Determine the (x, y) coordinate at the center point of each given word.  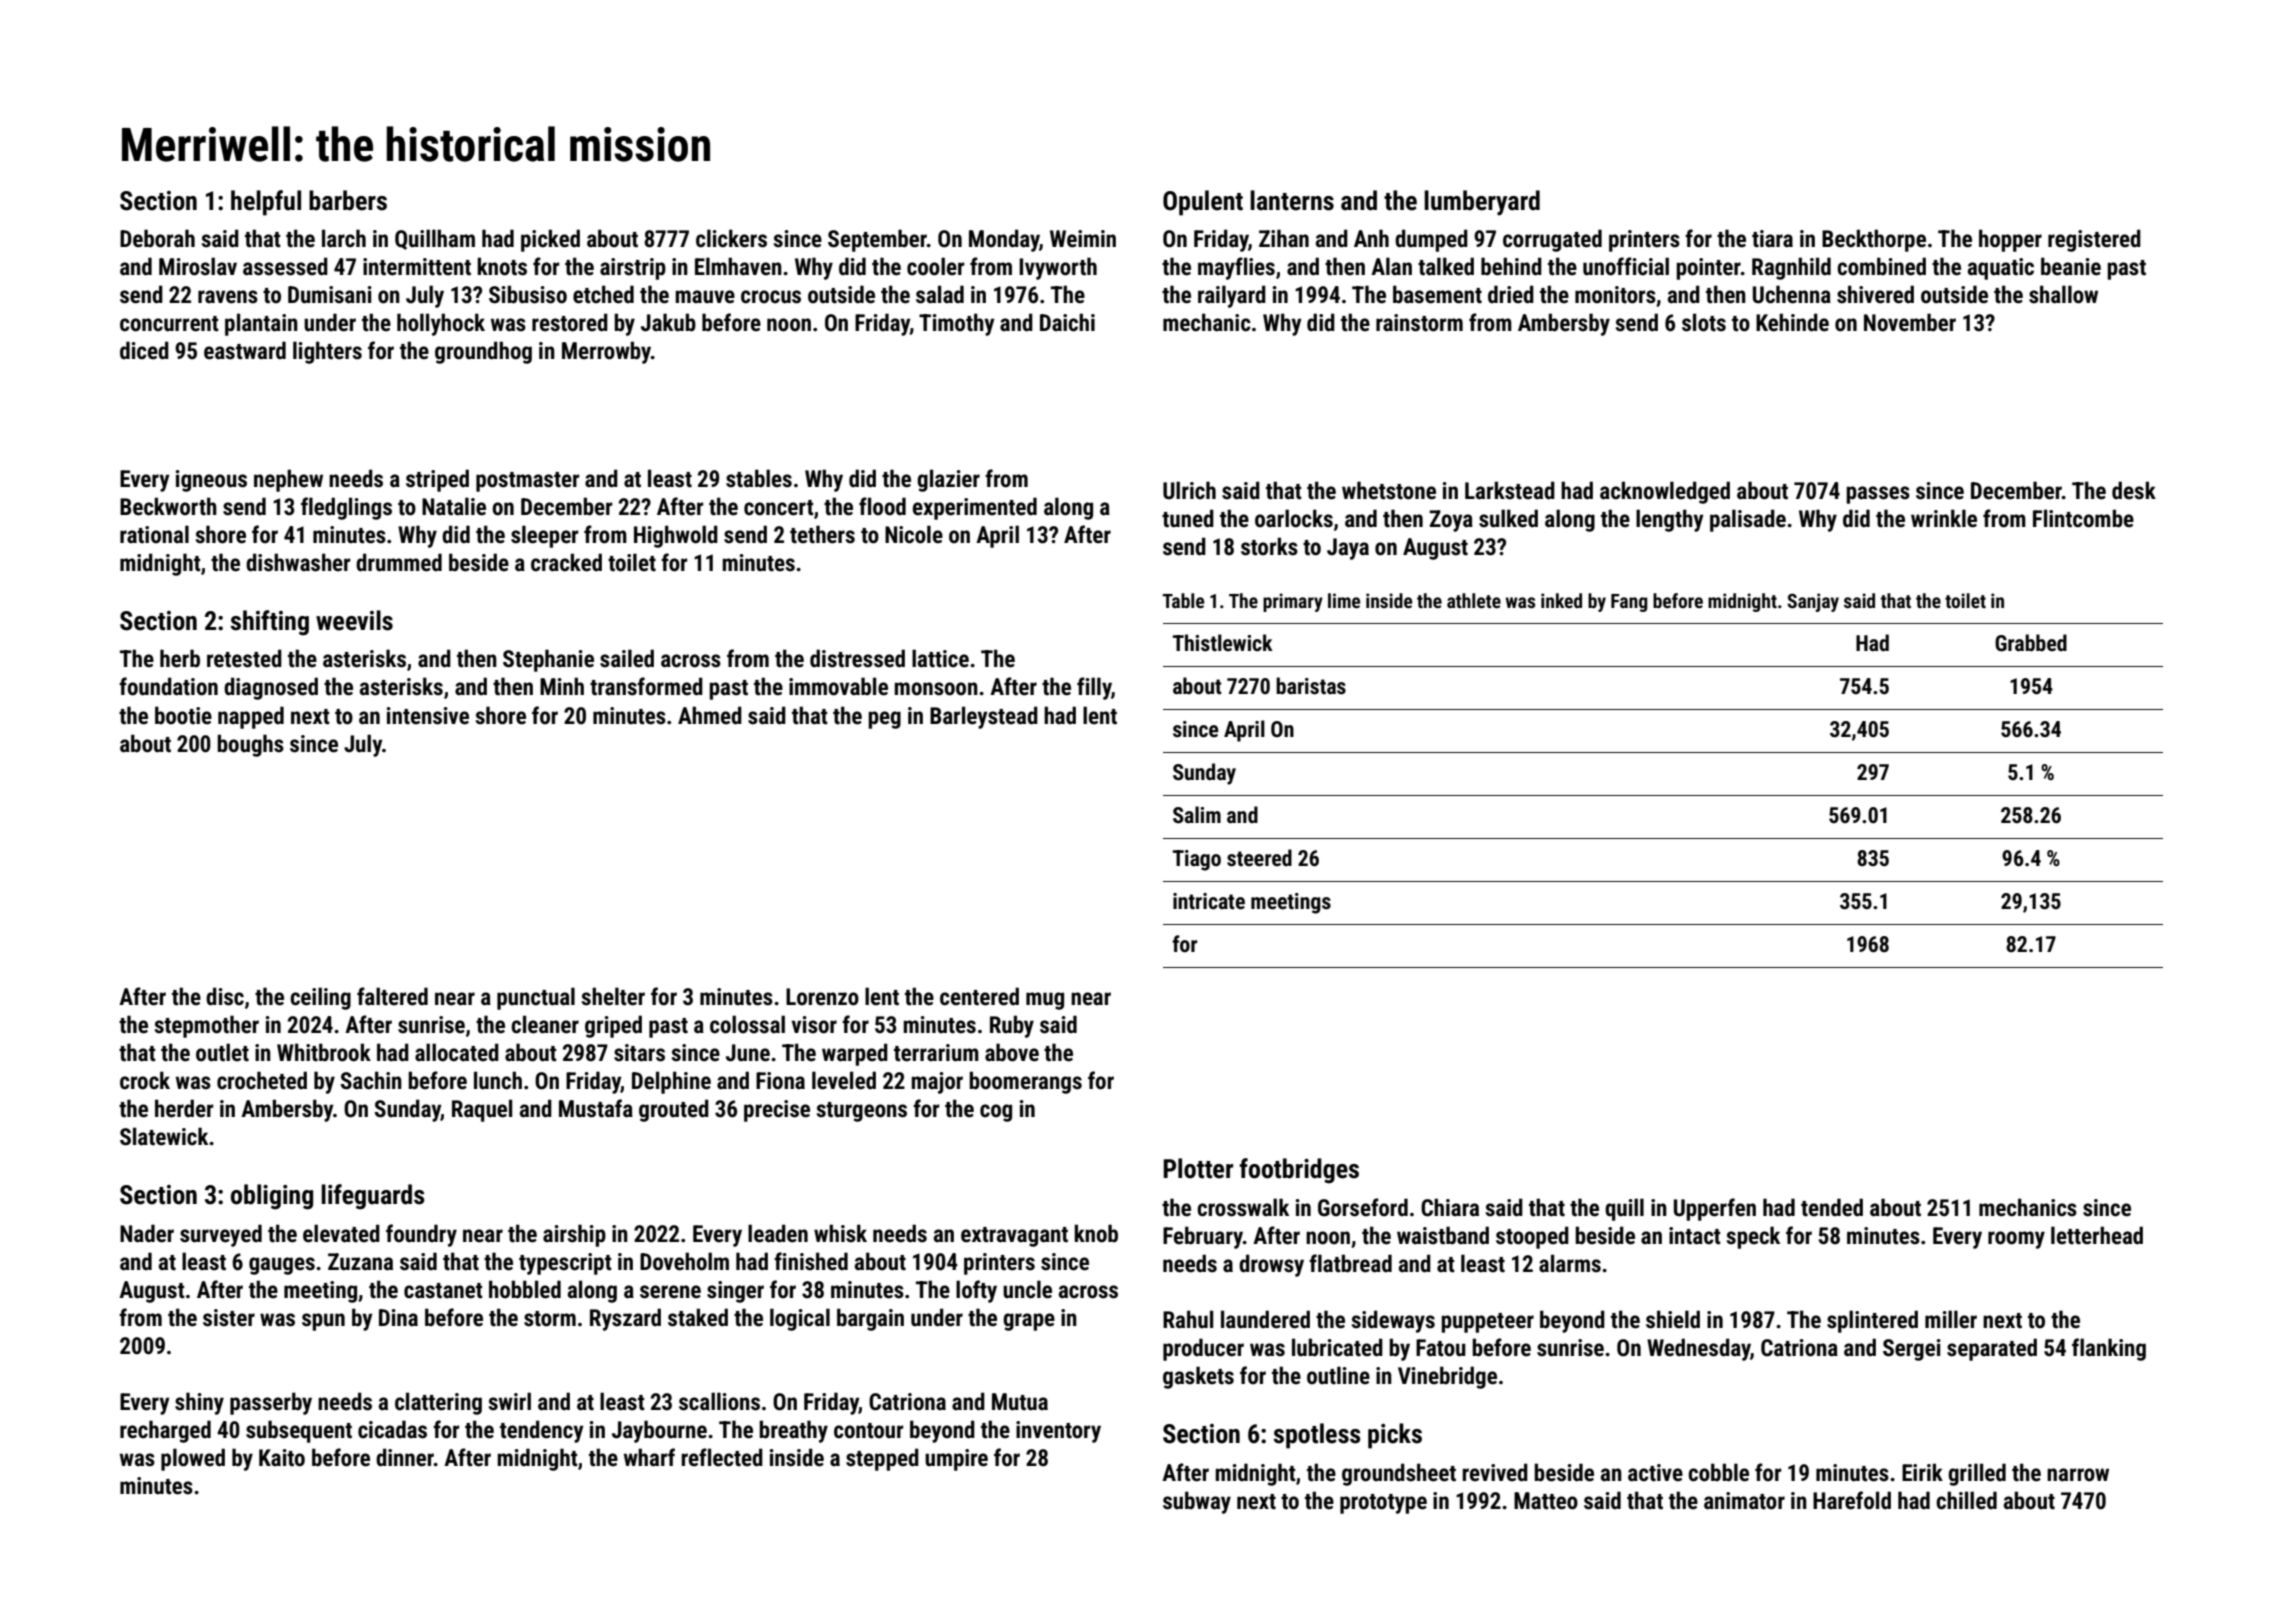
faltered (392, 996)
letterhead (2097, 1235)
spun (323, 1322)
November (1910, 322)
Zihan (1284, 238)
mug (1045, 1001)
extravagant (1014, 1237)
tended (1832, 1207)
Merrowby (606, 352)
